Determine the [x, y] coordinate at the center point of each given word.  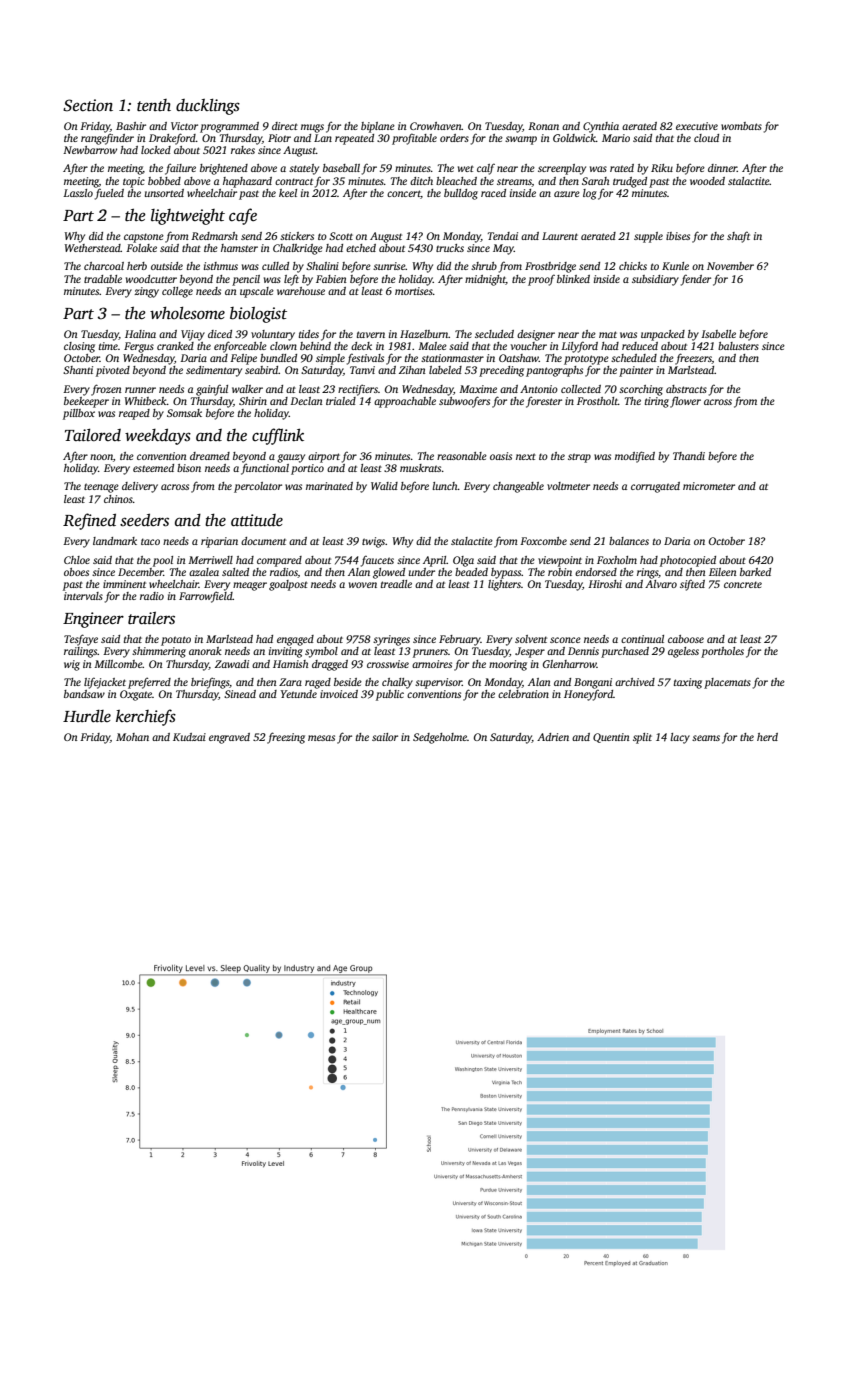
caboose [686, 639]
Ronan [543, 126]
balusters [738, 346]
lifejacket [105, 683]
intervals [83, 596]
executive [697, 126]
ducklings [208, 107]
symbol [321, 652]
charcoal [104, 266]
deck [361, 346]
